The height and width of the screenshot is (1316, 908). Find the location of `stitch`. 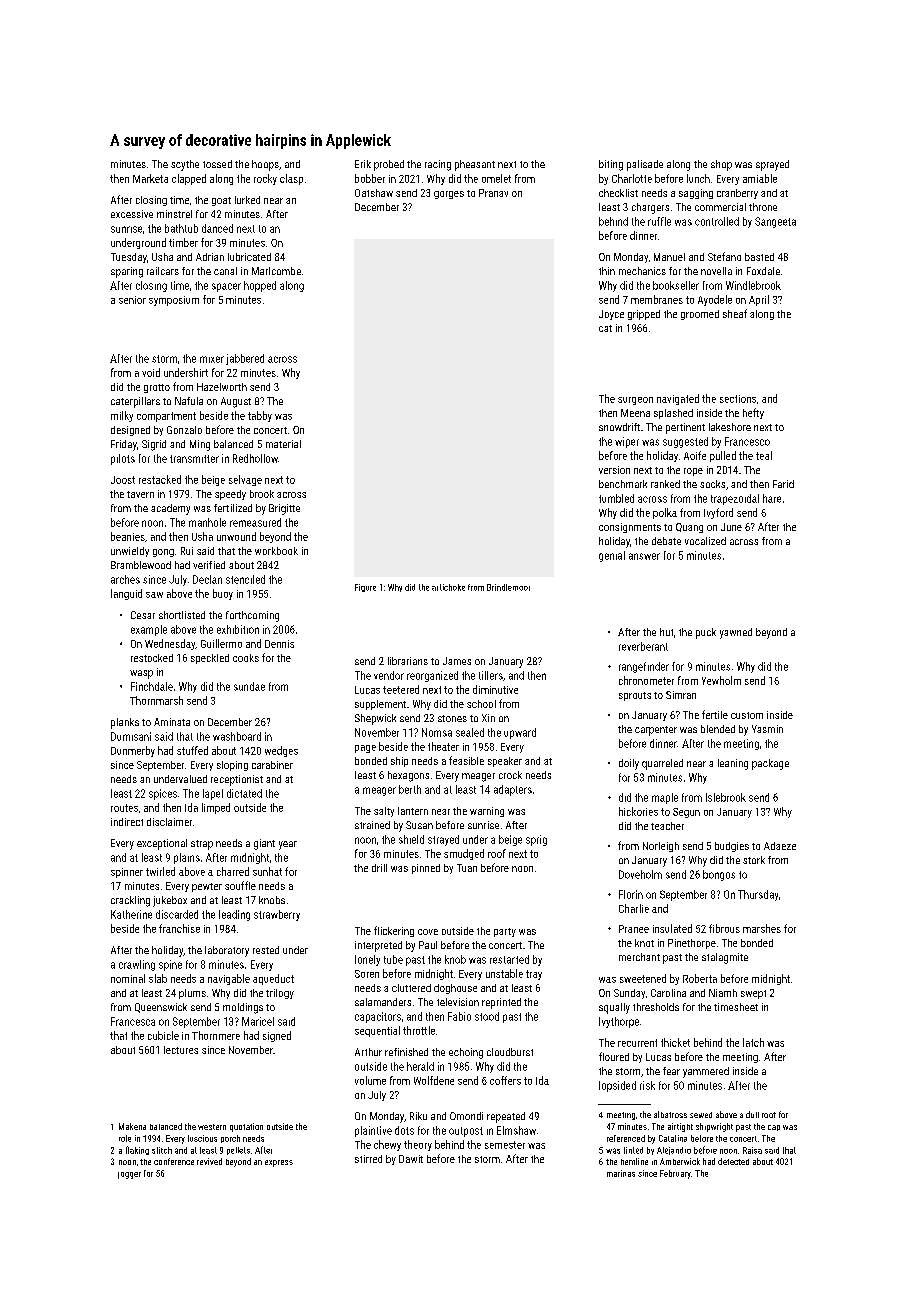

stitch is located at coordinates (162, 1150).
